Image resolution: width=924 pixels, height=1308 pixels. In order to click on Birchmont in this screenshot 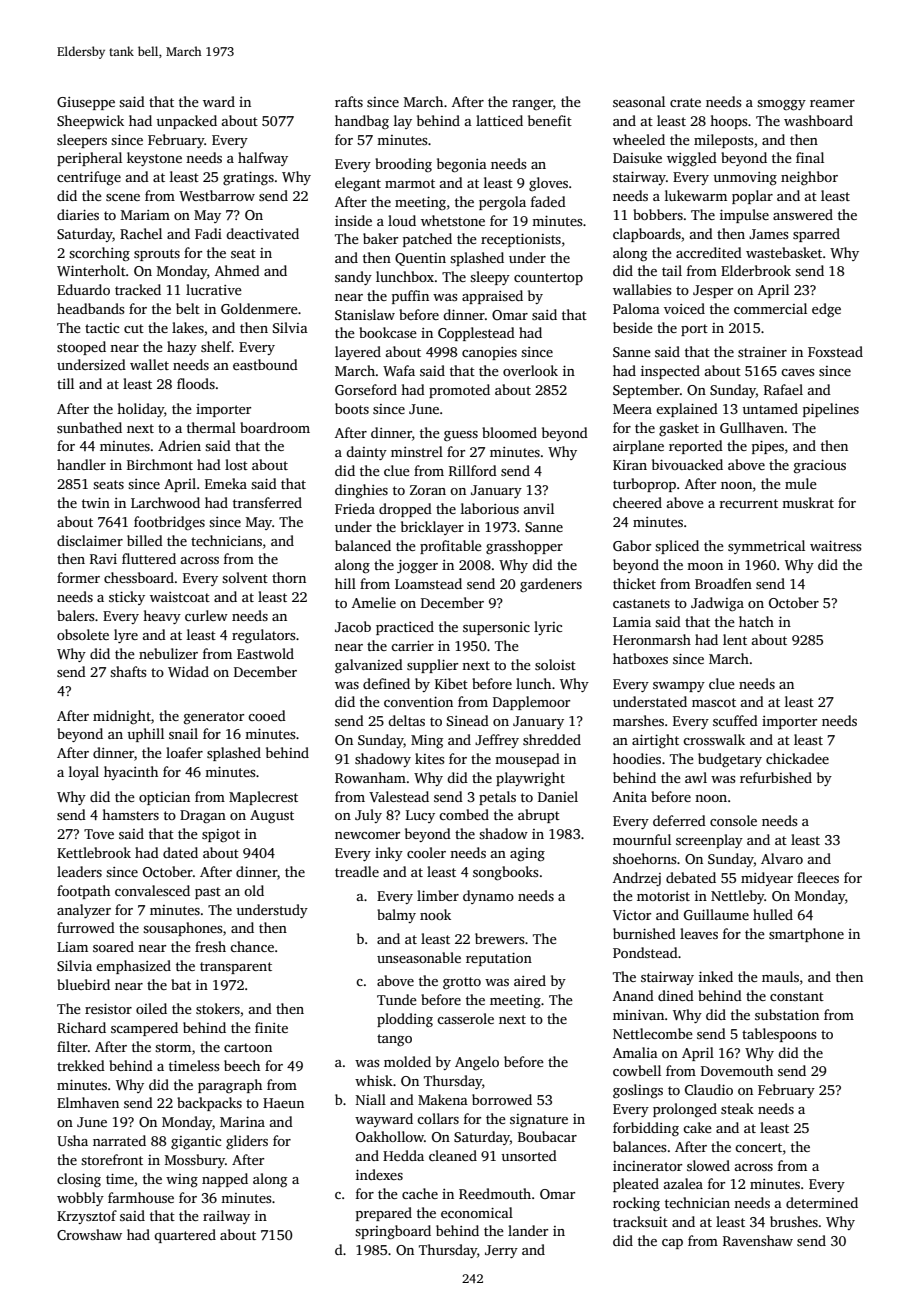, I will do `click(160, 464)`.
